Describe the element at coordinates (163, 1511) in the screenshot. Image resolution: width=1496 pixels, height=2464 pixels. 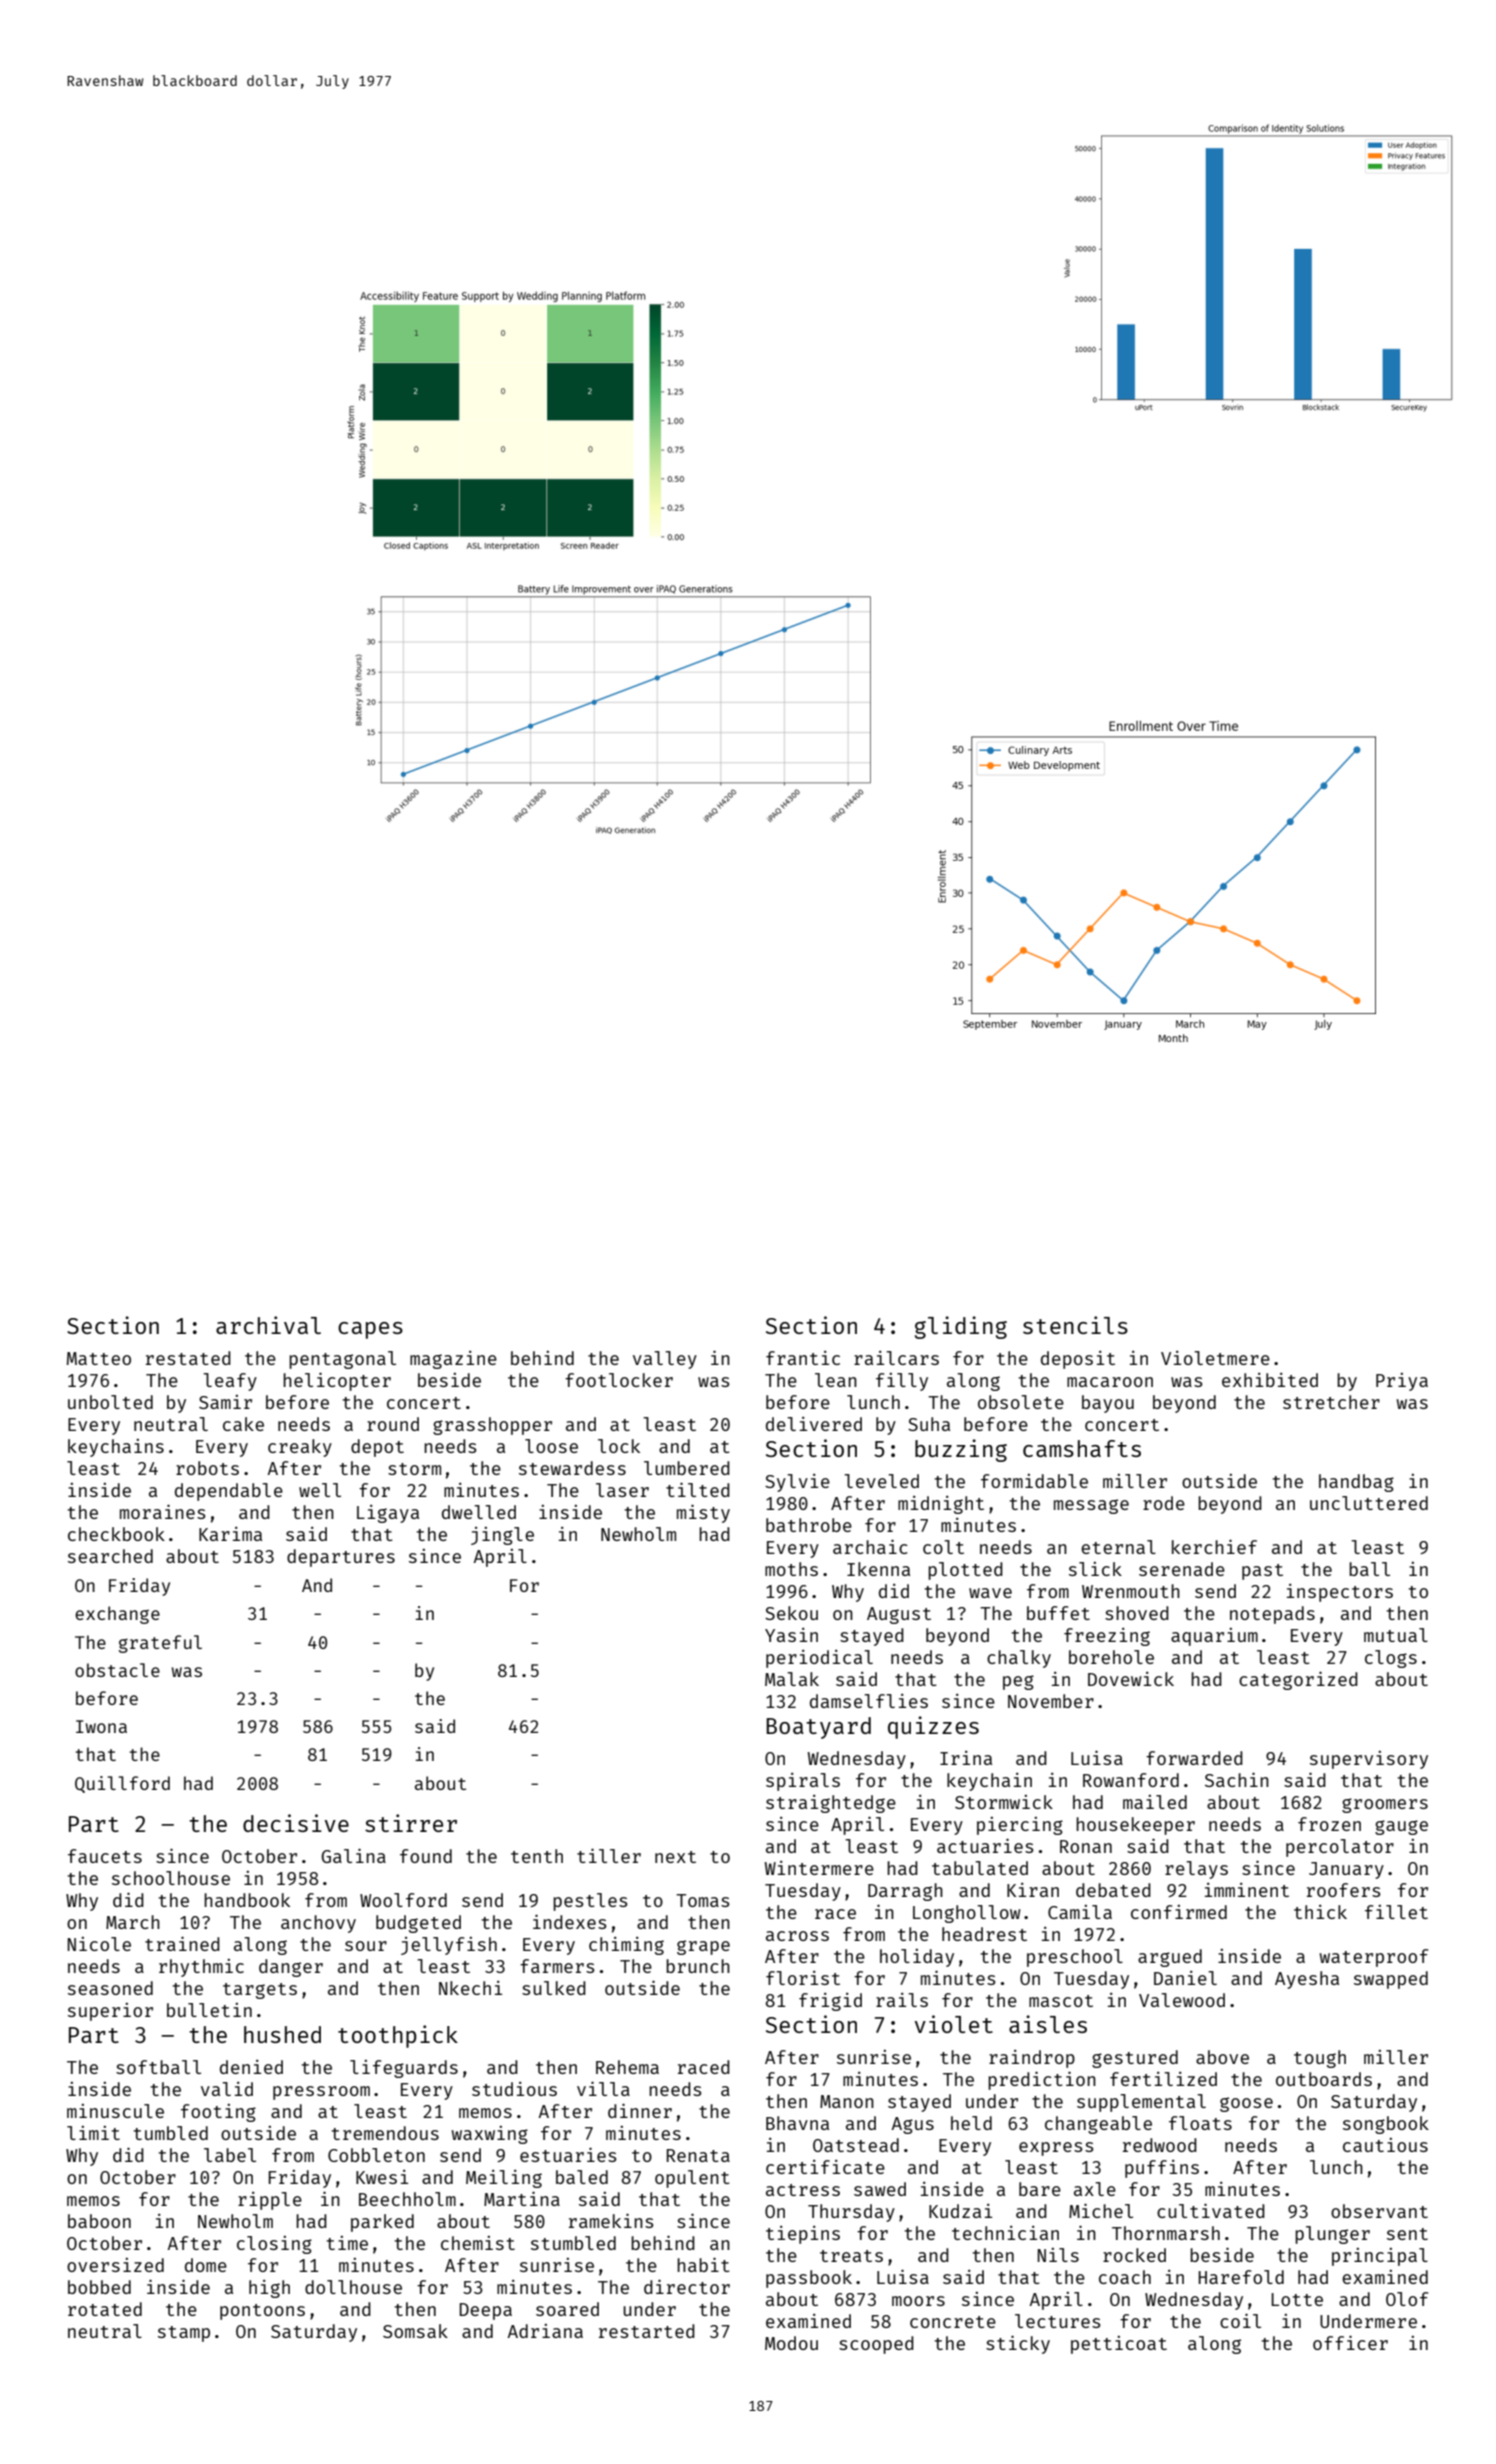
I see `moraines` at that location.
